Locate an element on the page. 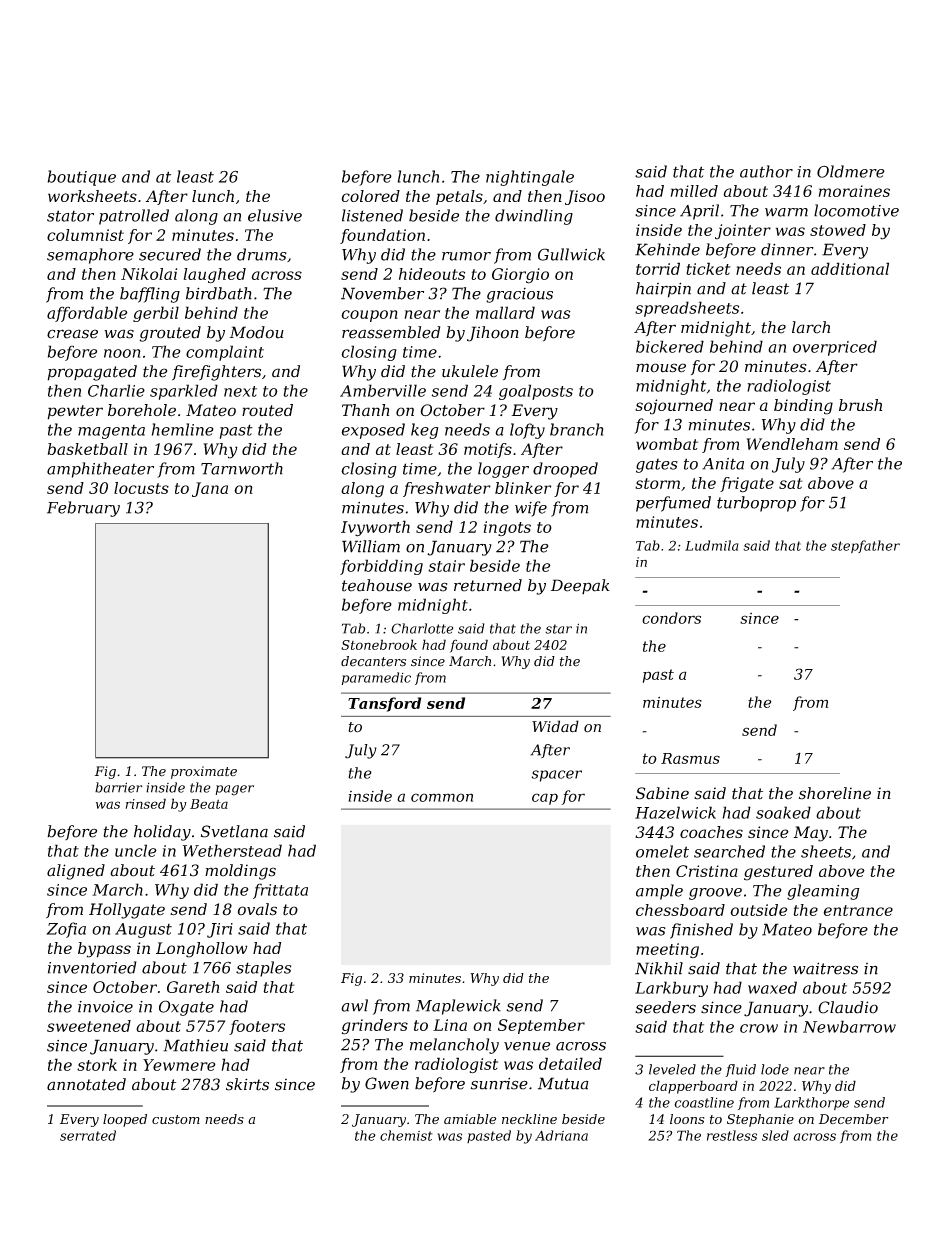 The height and width of the image is (1233, 952). stepfather is located at coordinates (865, 546).
